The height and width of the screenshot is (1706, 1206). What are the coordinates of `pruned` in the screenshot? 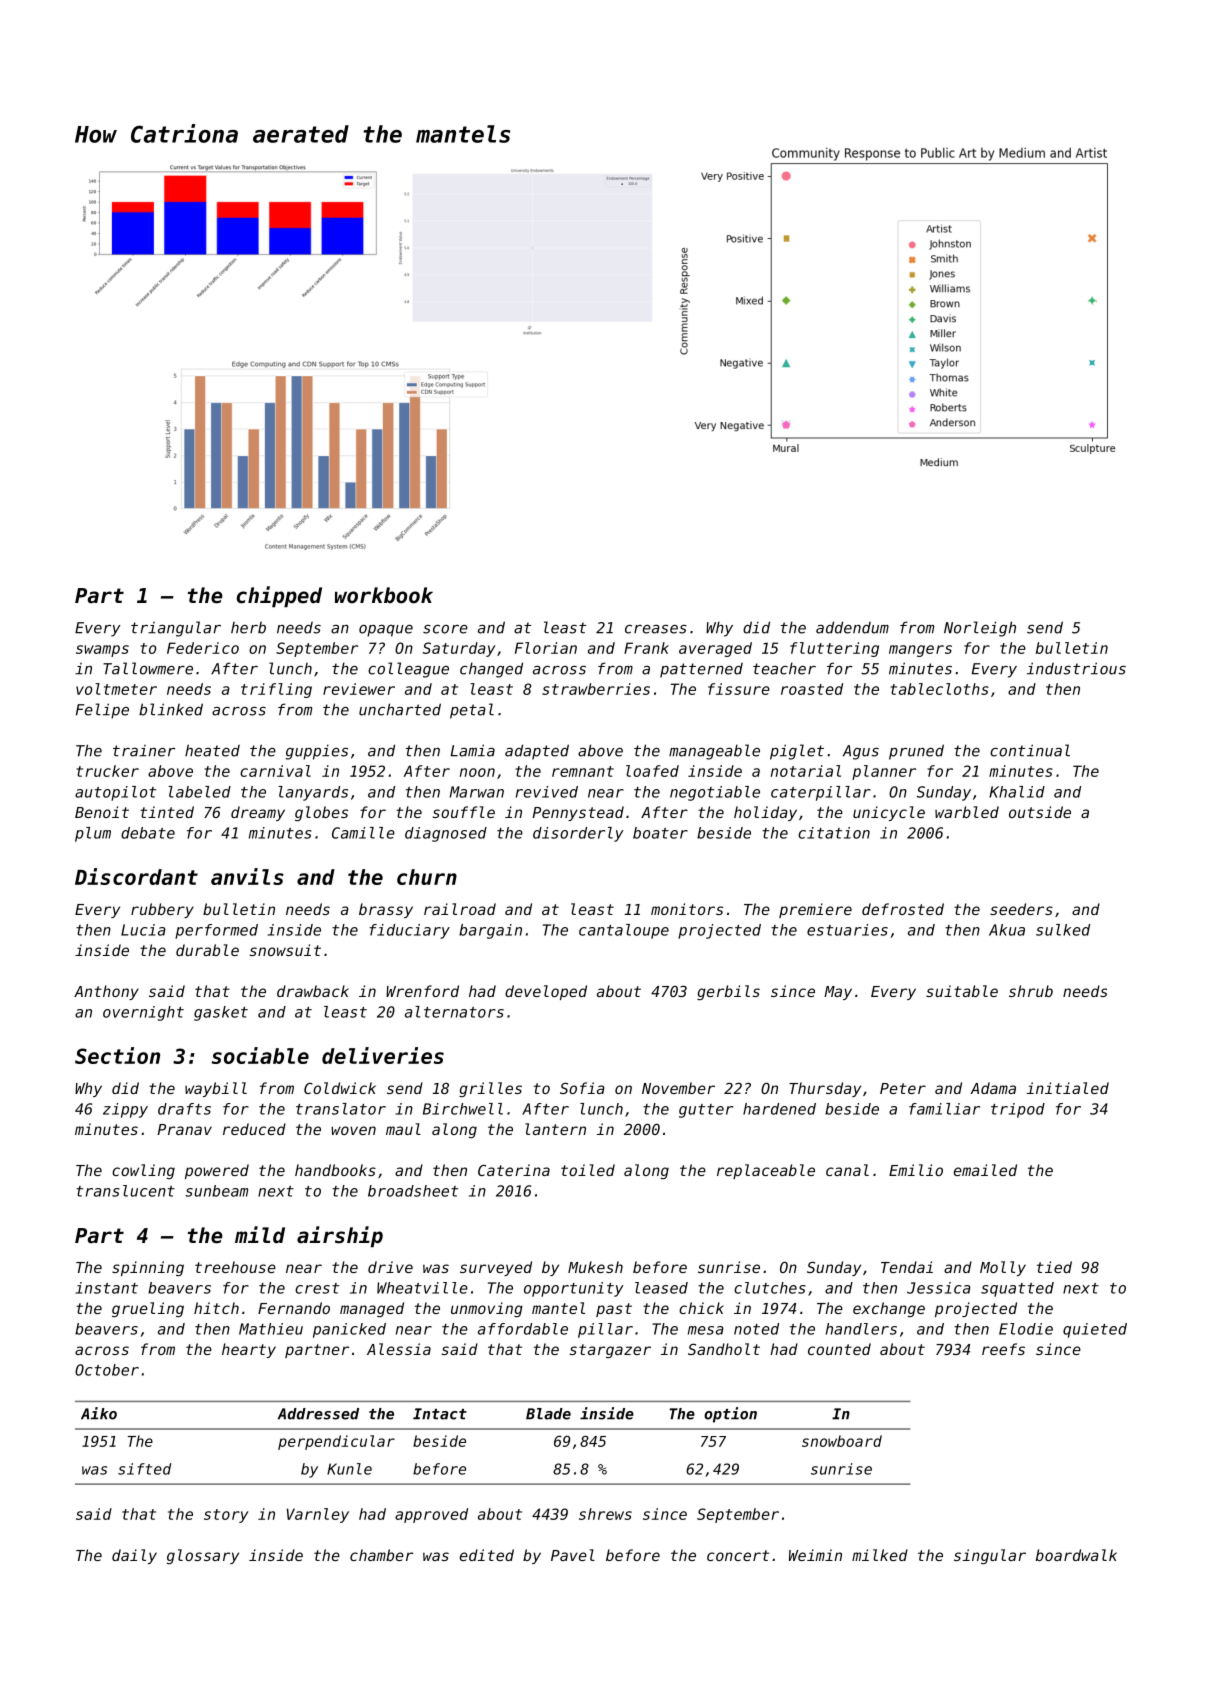 It's located at (916, 752).
